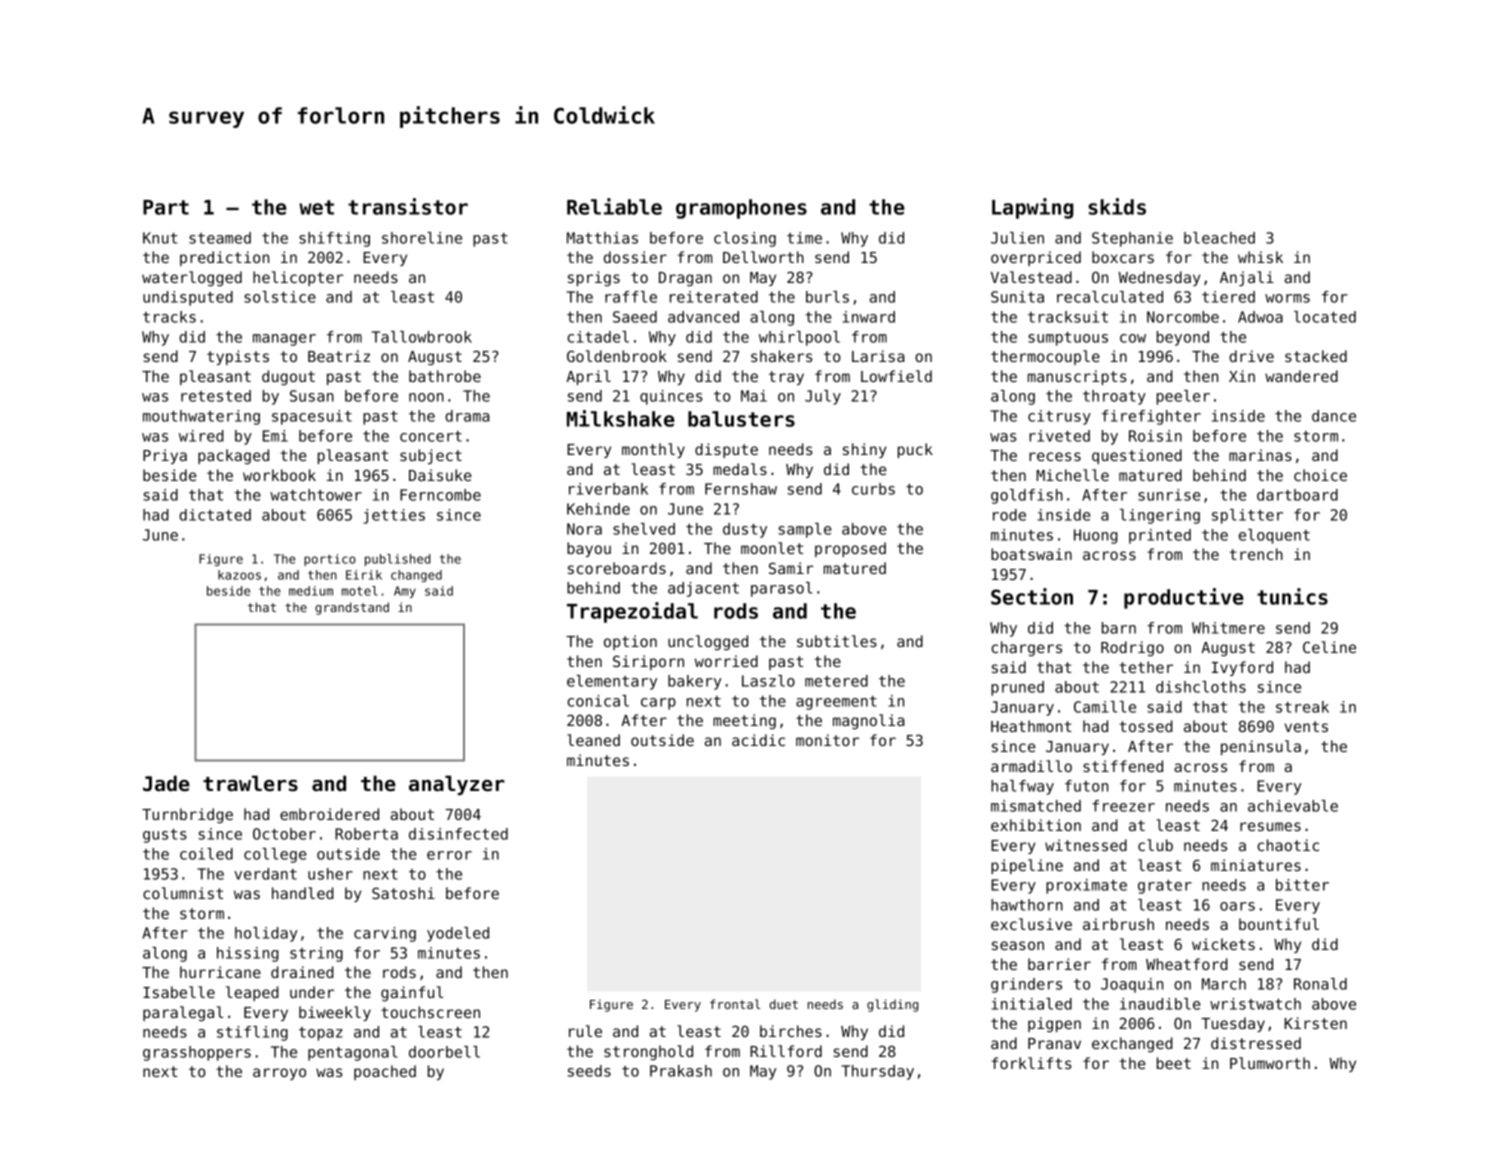 Image resolution: width=1508 pixels, height=1165 pixels. I want to click on Milkshake, so click(621, 418).
